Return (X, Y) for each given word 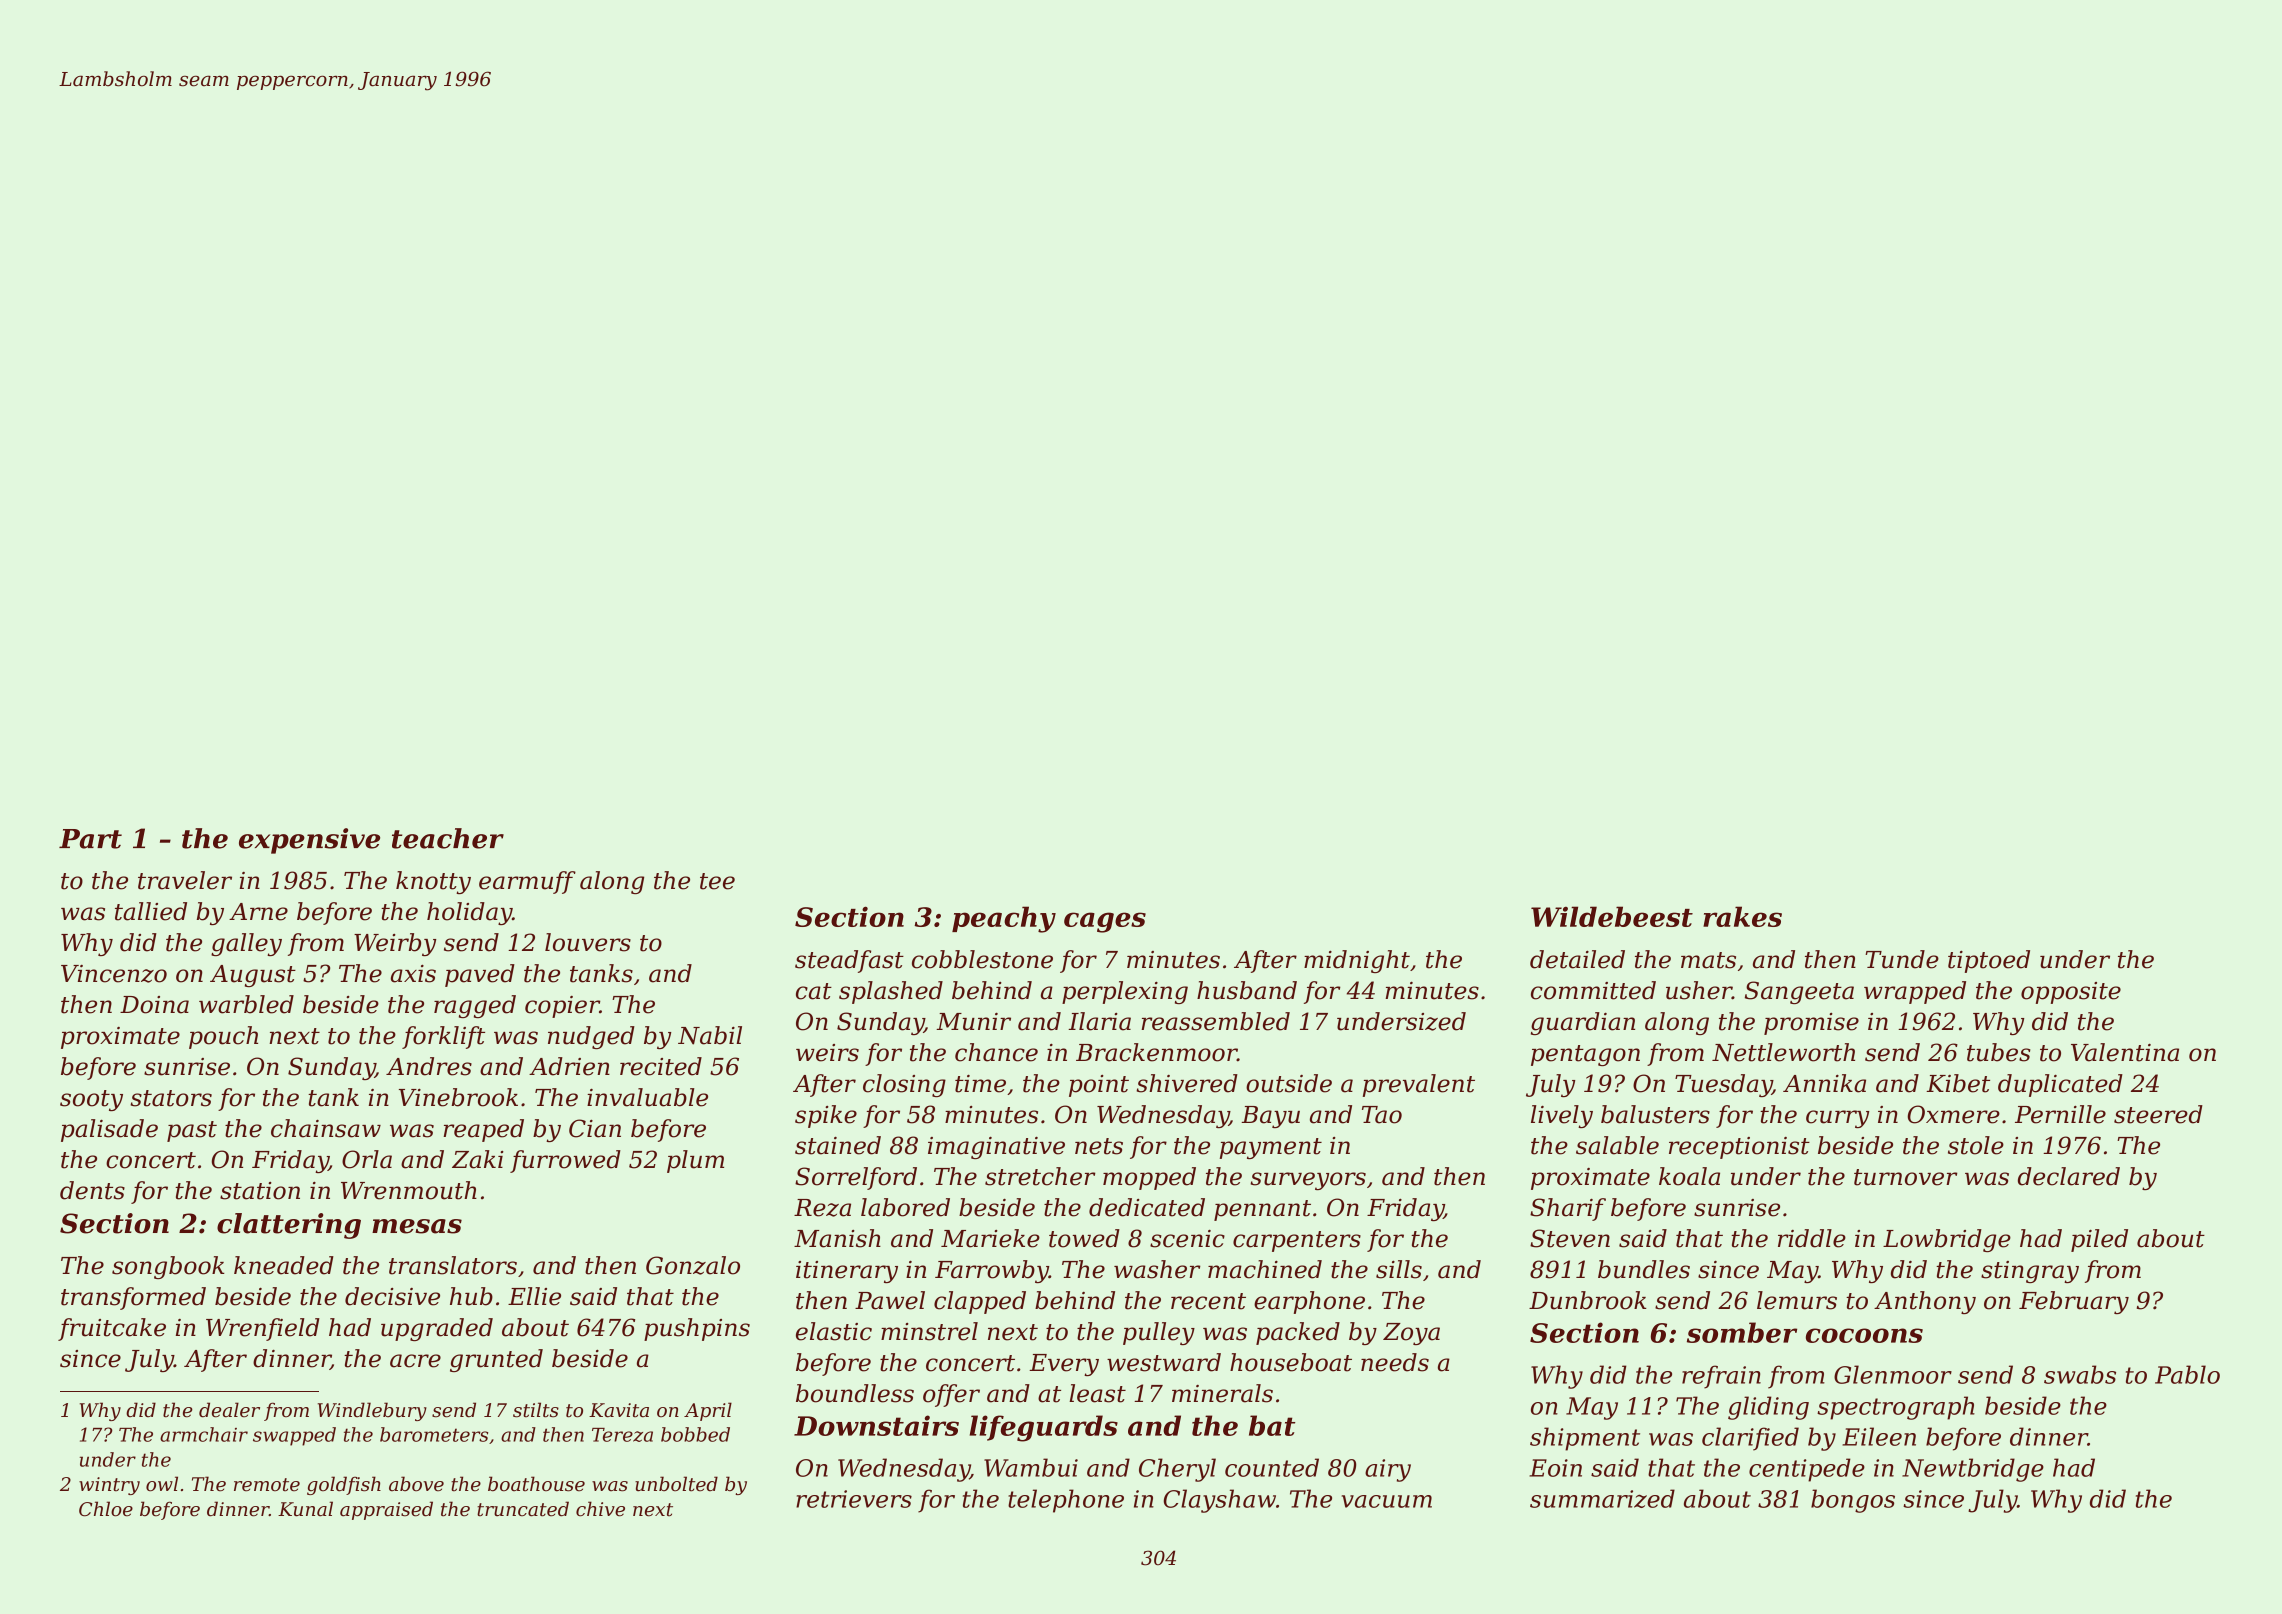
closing (904, 1085)
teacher (448, 838)
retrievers (854, 1499)
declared (2069, 1176)
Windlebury (372, 1411)
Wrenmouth (409, 1190)
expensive (309, 841)
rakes (1742, 916)
